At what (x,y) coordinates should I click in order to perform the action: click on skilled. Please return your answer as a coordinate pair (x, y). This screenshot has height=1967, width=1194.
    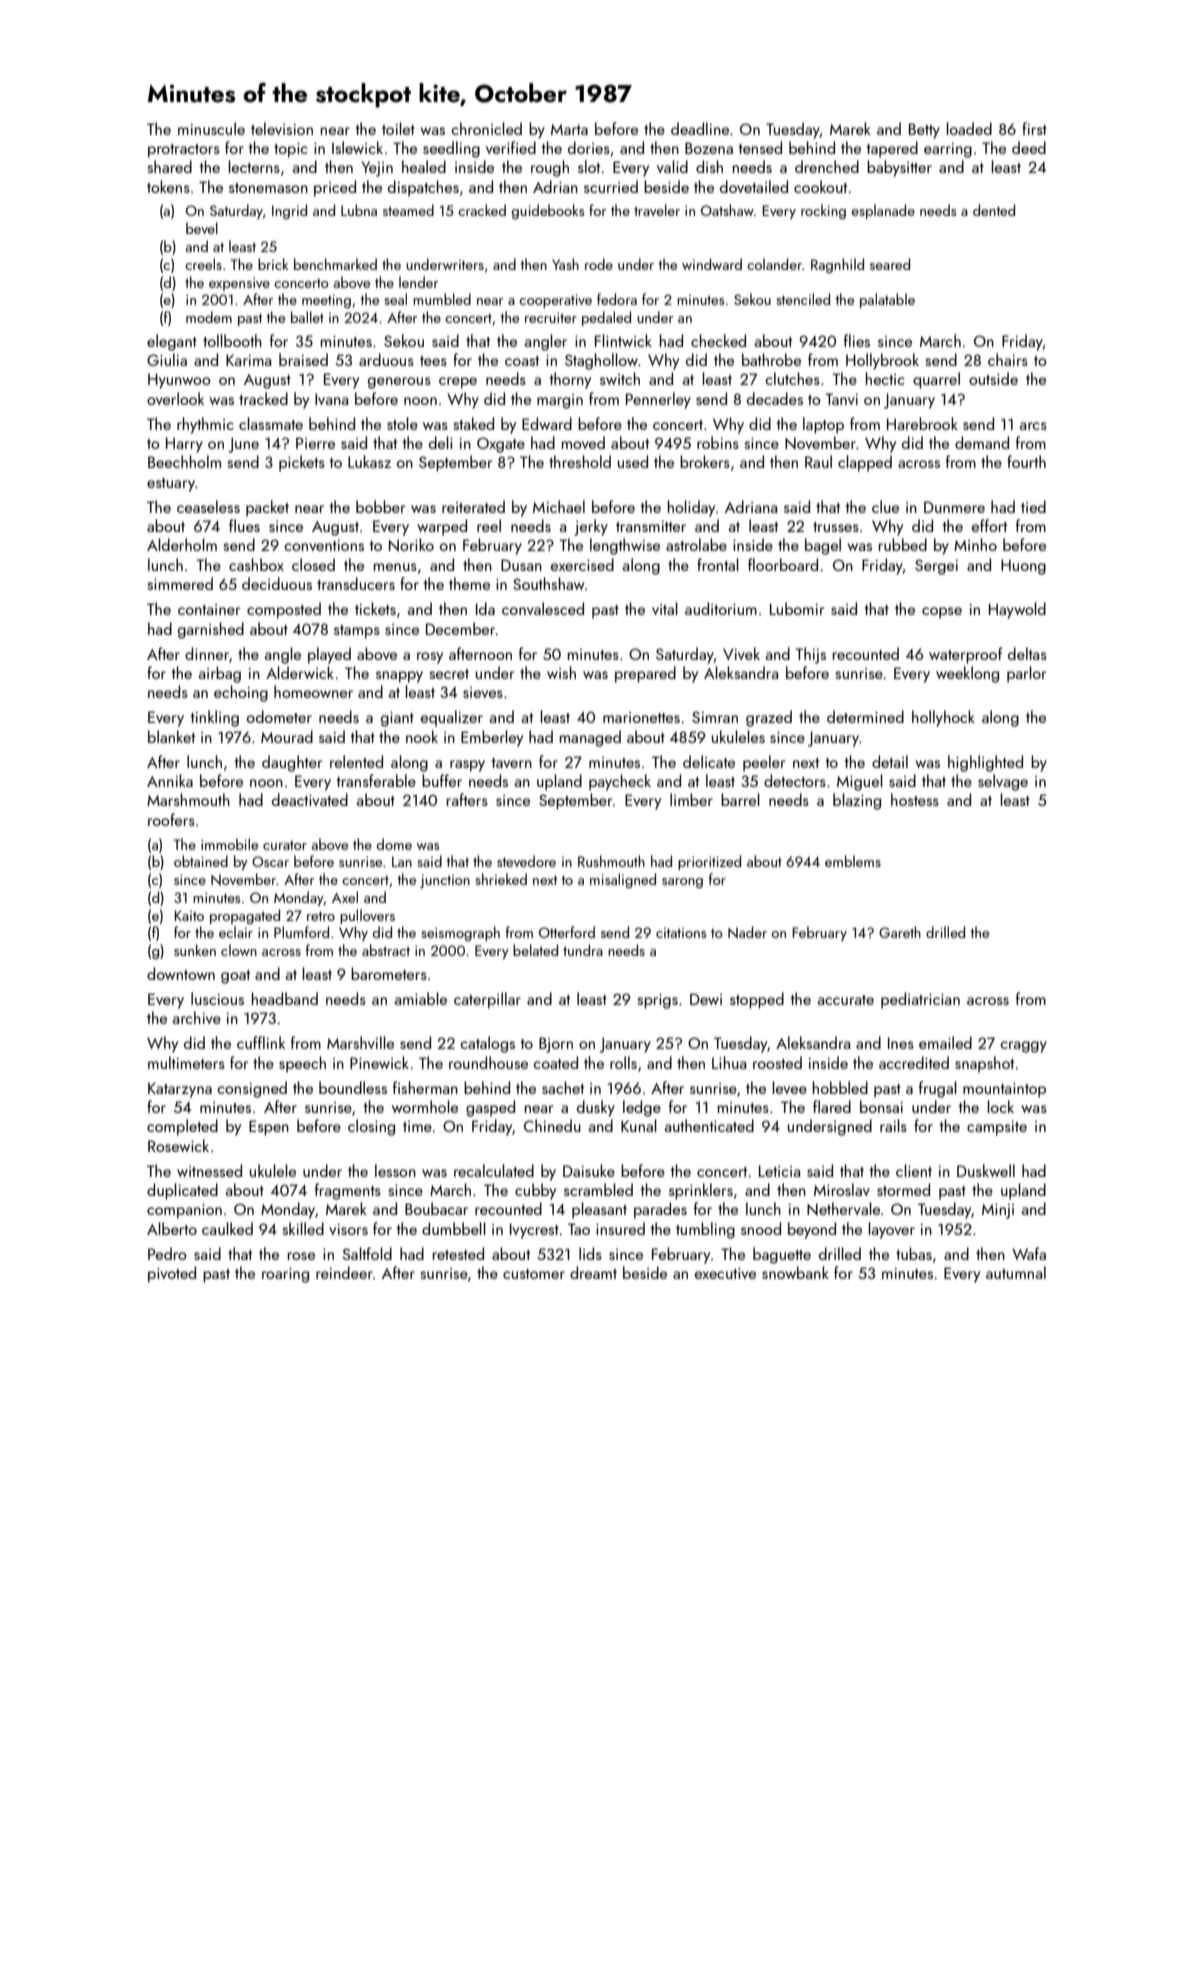
    Looking at the image, I should click on (303, 1228).
